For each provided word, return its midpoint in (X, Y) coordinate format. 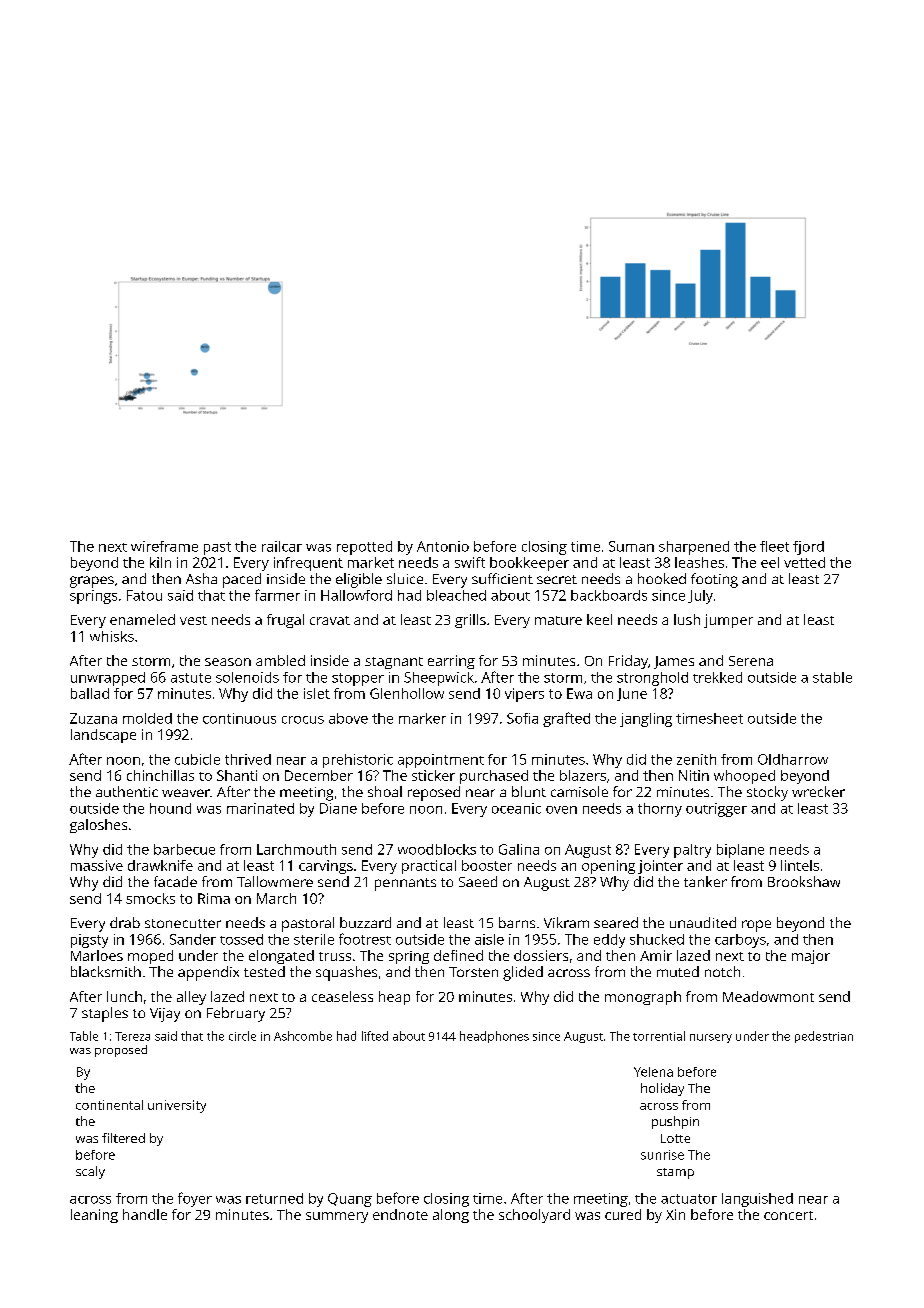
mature (558, 620)
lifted (375, 1036)
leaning (94, 1216)
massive (97, 865)
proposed (121, 1051)
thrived (248, 759)
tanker (705, 881)
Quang (350, 1200)
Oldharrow (793, 759)
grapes (92, 582)
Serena (751, 661)
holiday (662, 1089)
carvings (326, 867)
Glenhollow (407, 693)
